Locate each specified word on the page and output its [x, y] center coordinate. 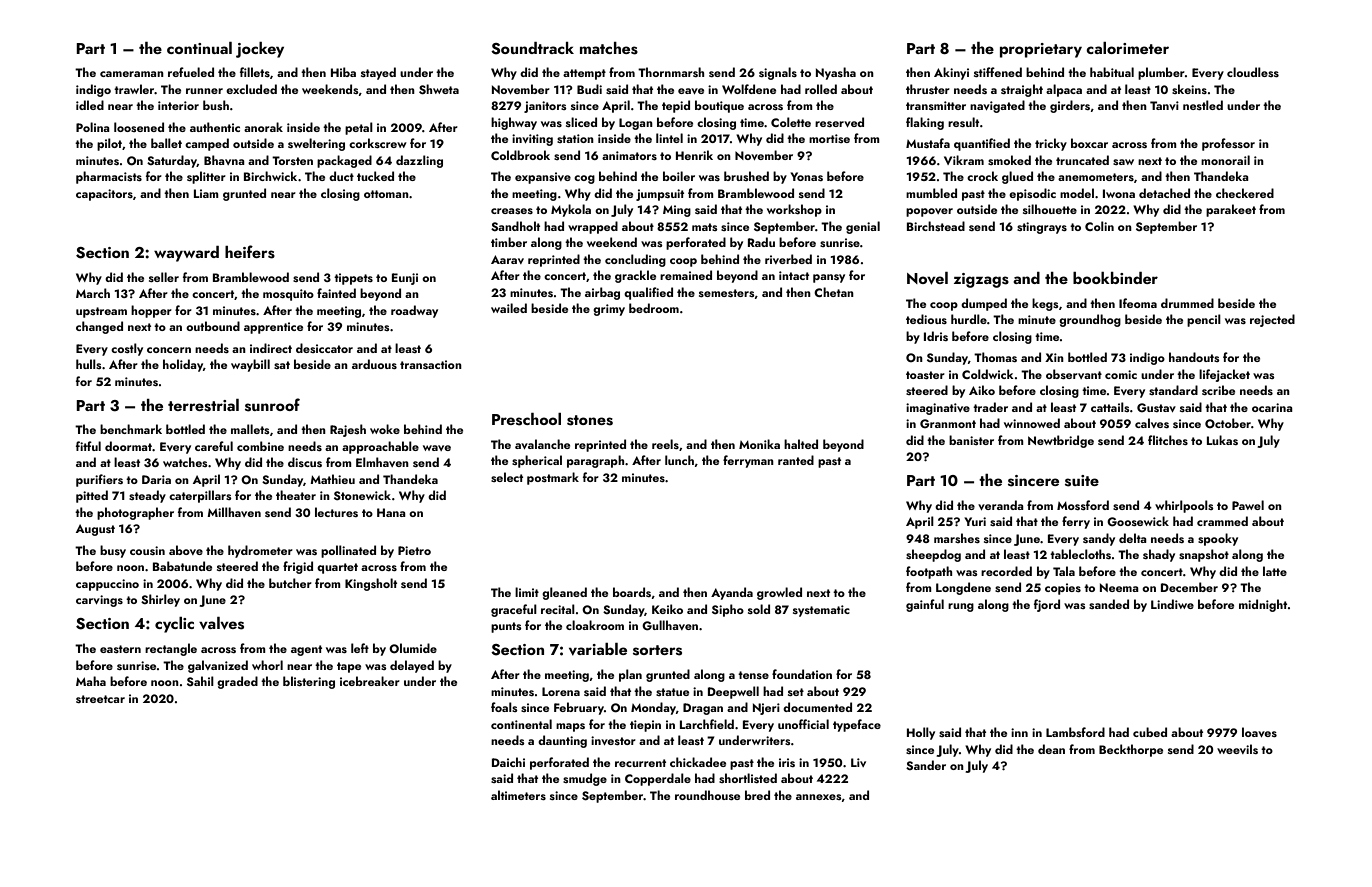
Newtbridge [1061, 441]
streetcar [100, 699]
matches [609, 48]
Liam [206, 193]
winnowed [1032, 423]
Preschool [526, 419]
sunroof [272, 405]
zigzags [981, 280]
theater [296, 495]
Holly [921, 733]
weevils [1237, 749]
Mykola [571, 210]
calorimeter [1127, 48]
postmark [553, 478]
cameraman [132, 74]
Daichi [508, 762]
